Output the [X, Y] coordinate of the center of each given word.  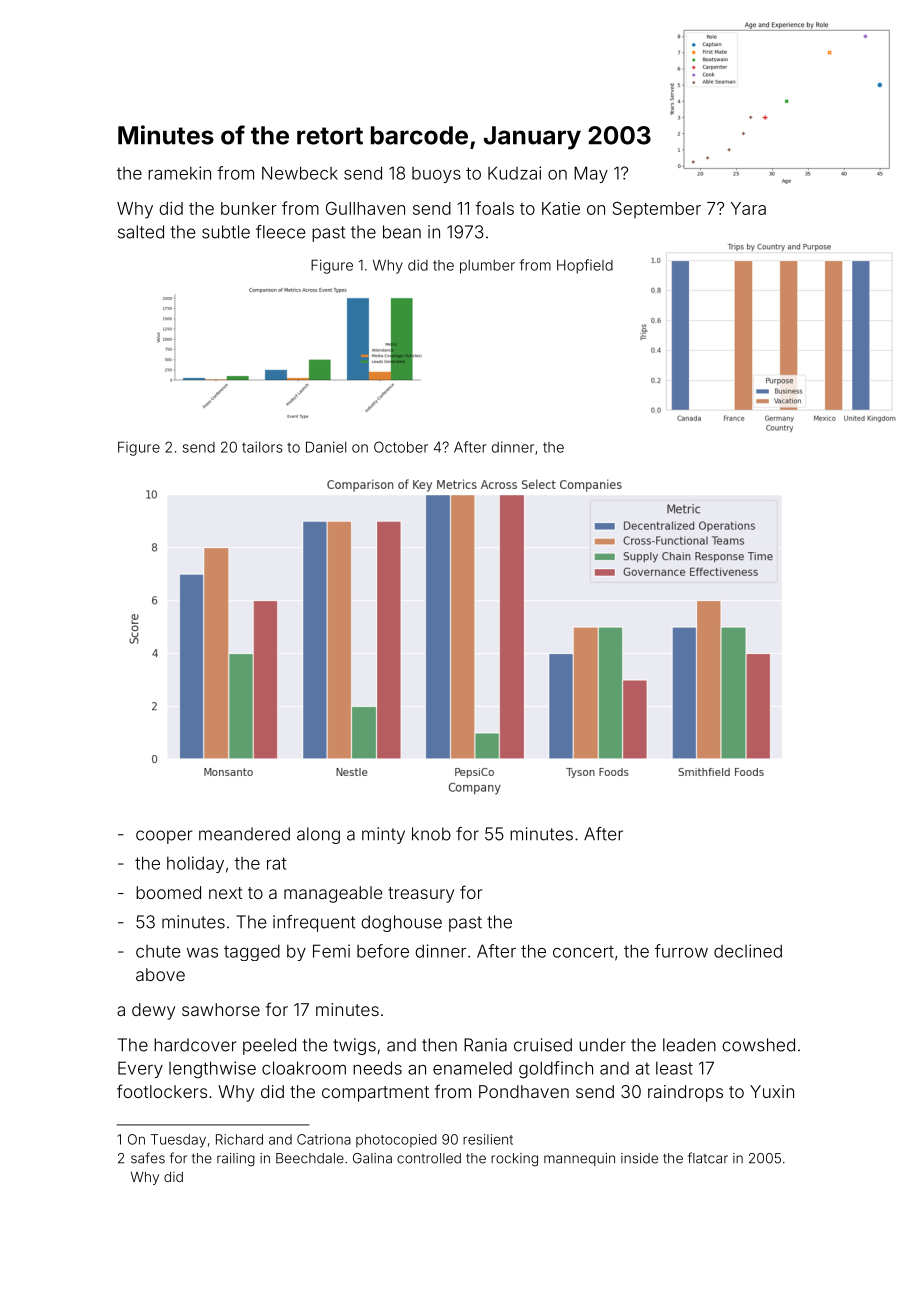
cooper [164, 837]
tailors [262, 447]
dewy [153, 1011]
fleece [280, 232]
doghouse [401, 923]
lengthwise [212, 1070]
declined [748, 951]
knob [431, 834]
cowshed [758, 1045]
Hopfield [585, 266]
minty [383, 835]
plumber [487, 267]
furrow [681, 951]
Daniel [326, 447]
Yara [748, 208]
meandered [244, 834]
